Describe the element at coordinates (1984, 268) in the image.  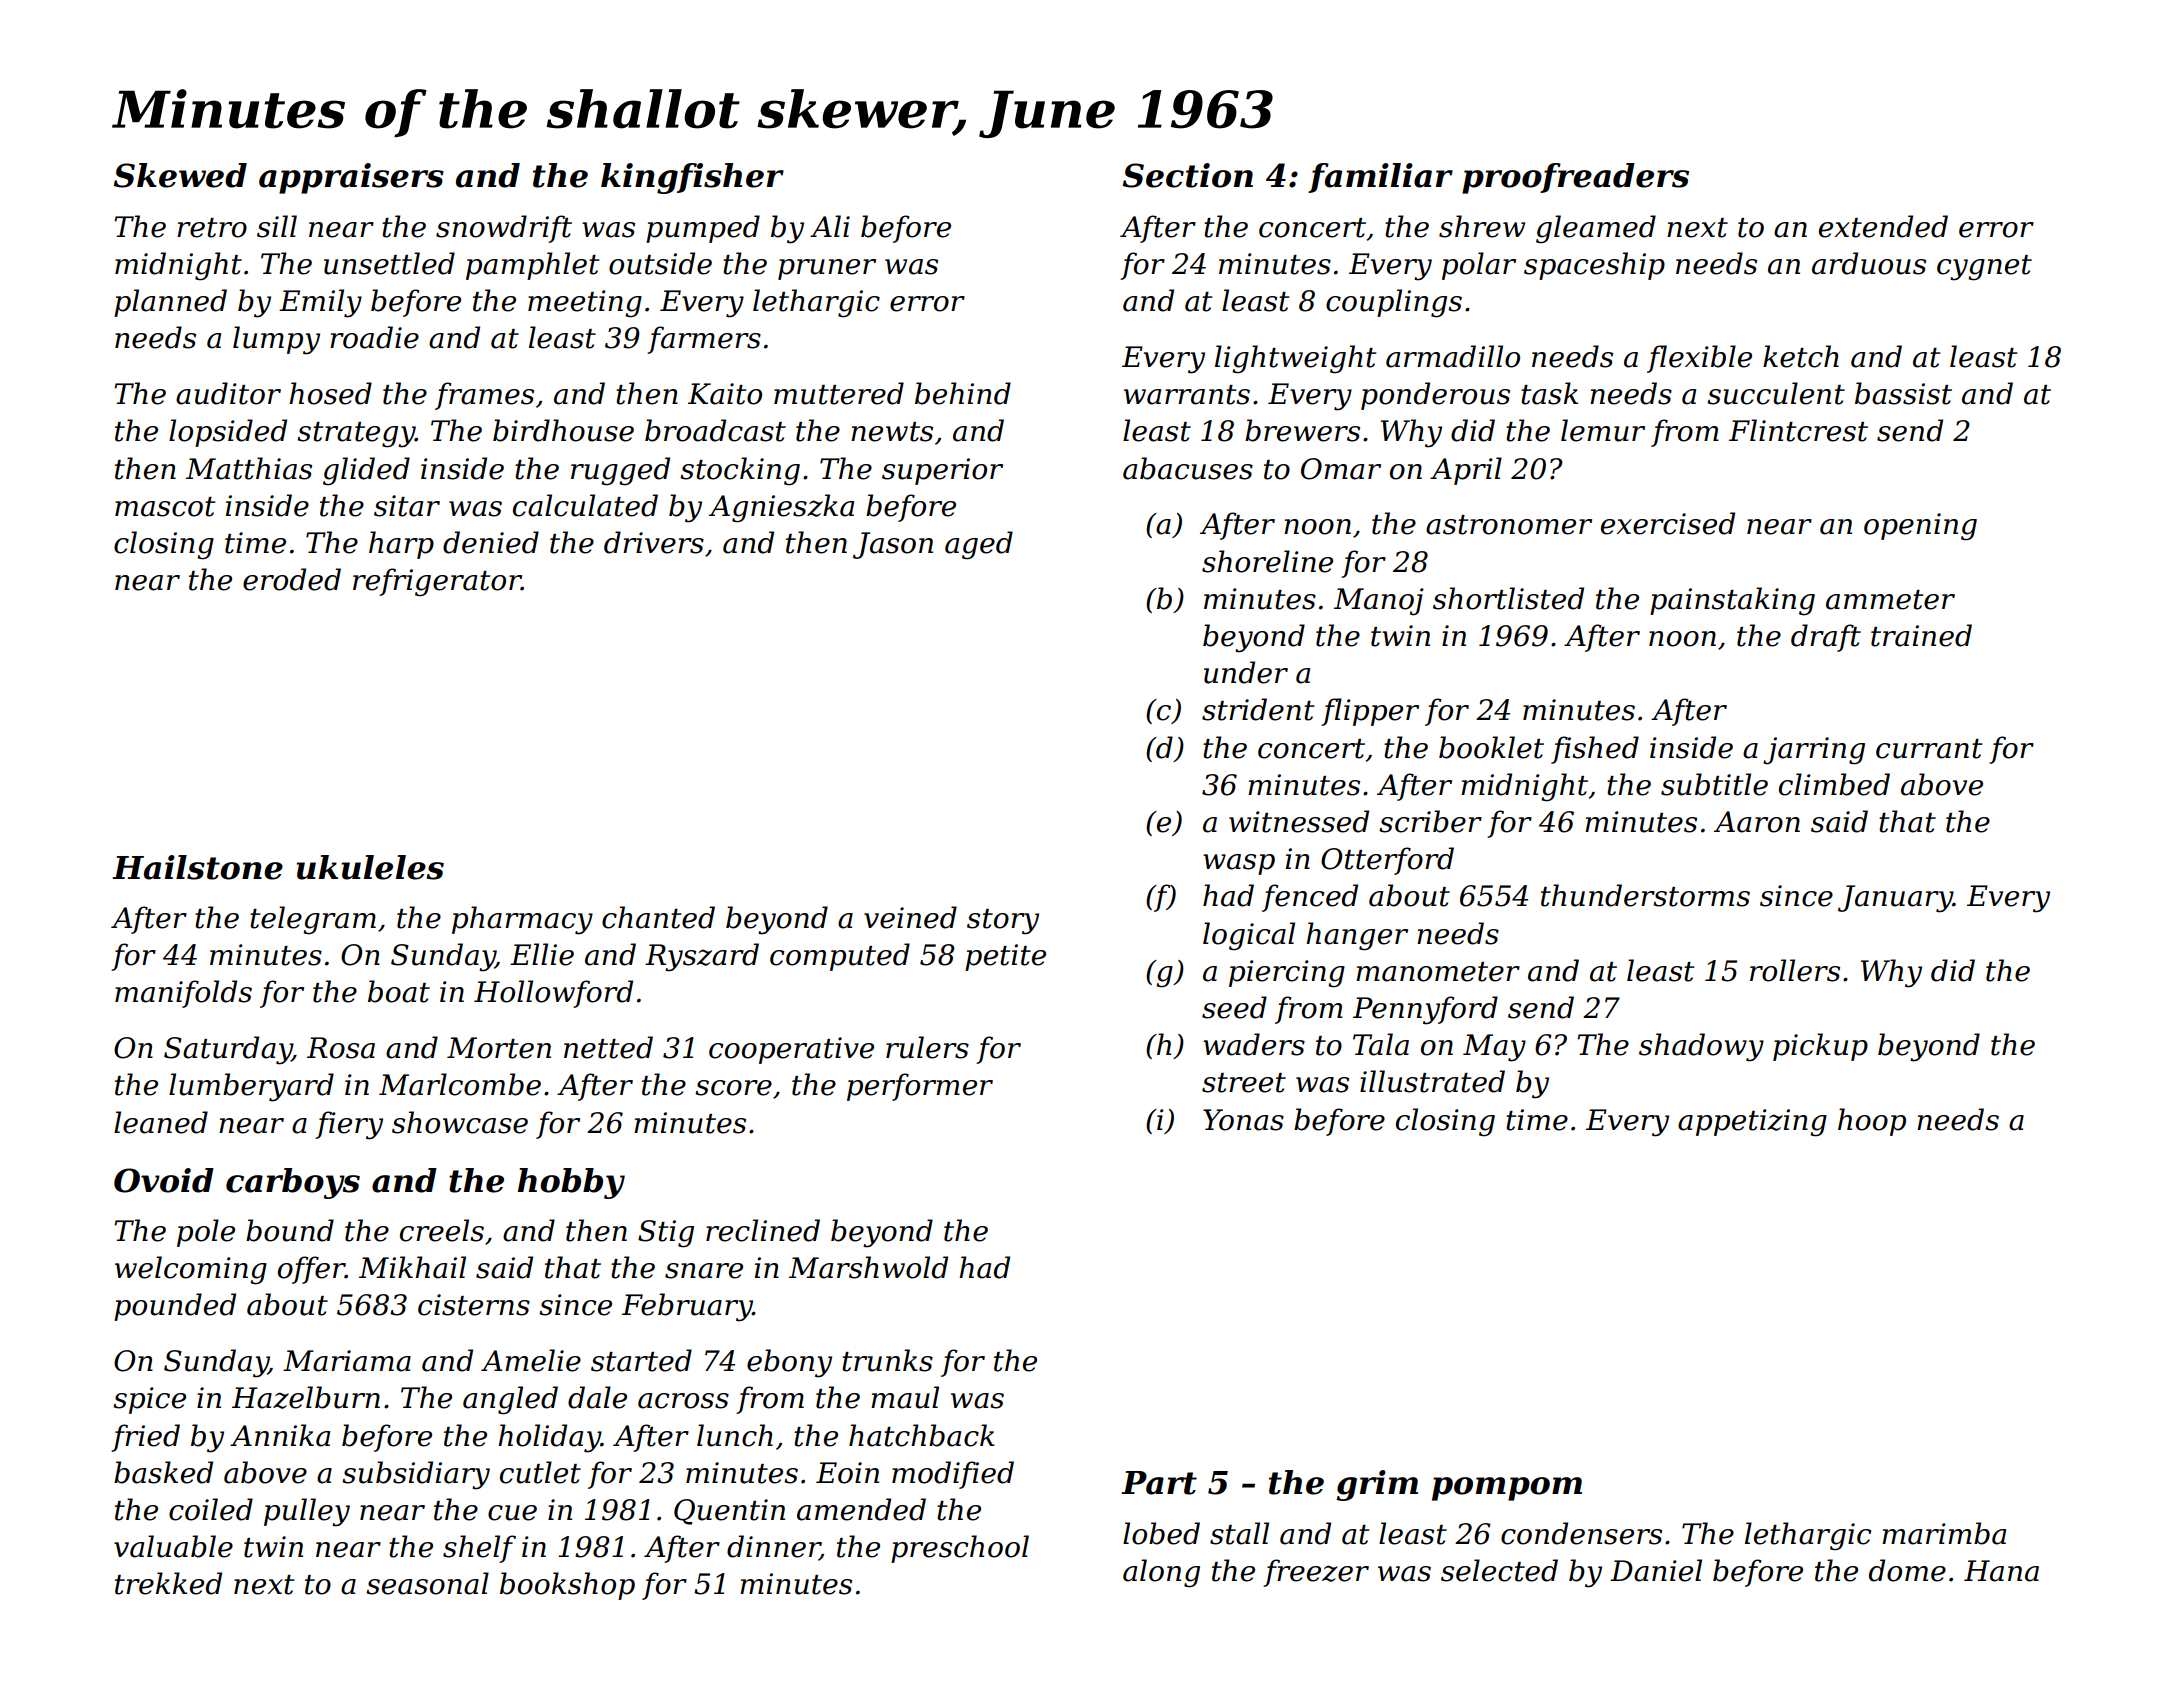
I see `cygnet` at that location.
